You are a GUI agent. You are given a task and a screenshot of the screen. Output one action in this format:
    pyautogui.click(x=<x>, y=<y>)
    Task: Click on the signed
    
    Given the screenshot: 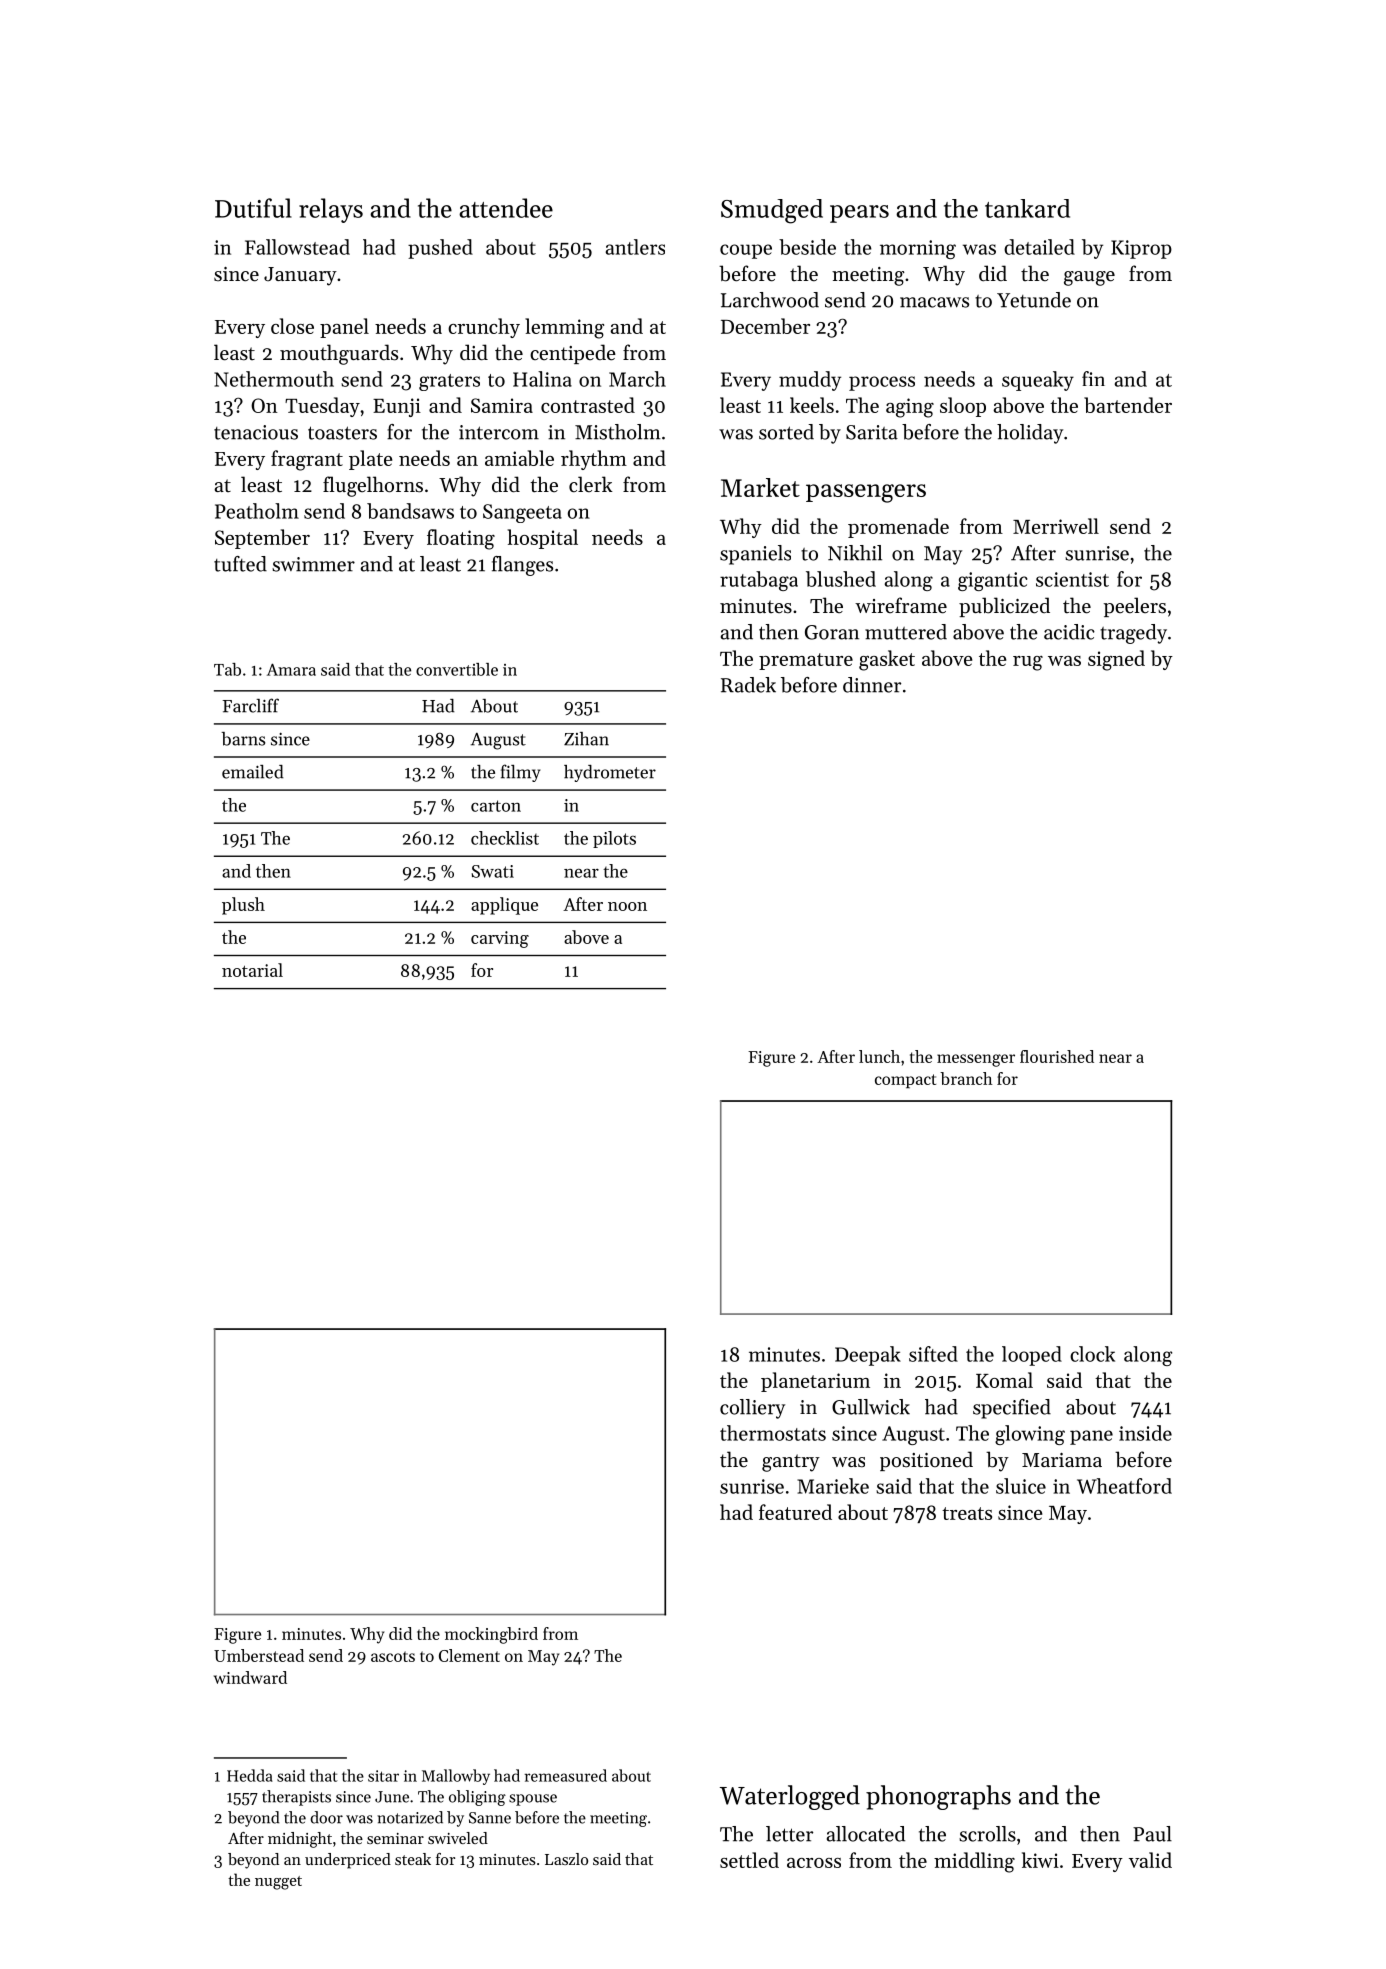 What is the action you would take?
    pyautogui.click(x=1116, y=660)
